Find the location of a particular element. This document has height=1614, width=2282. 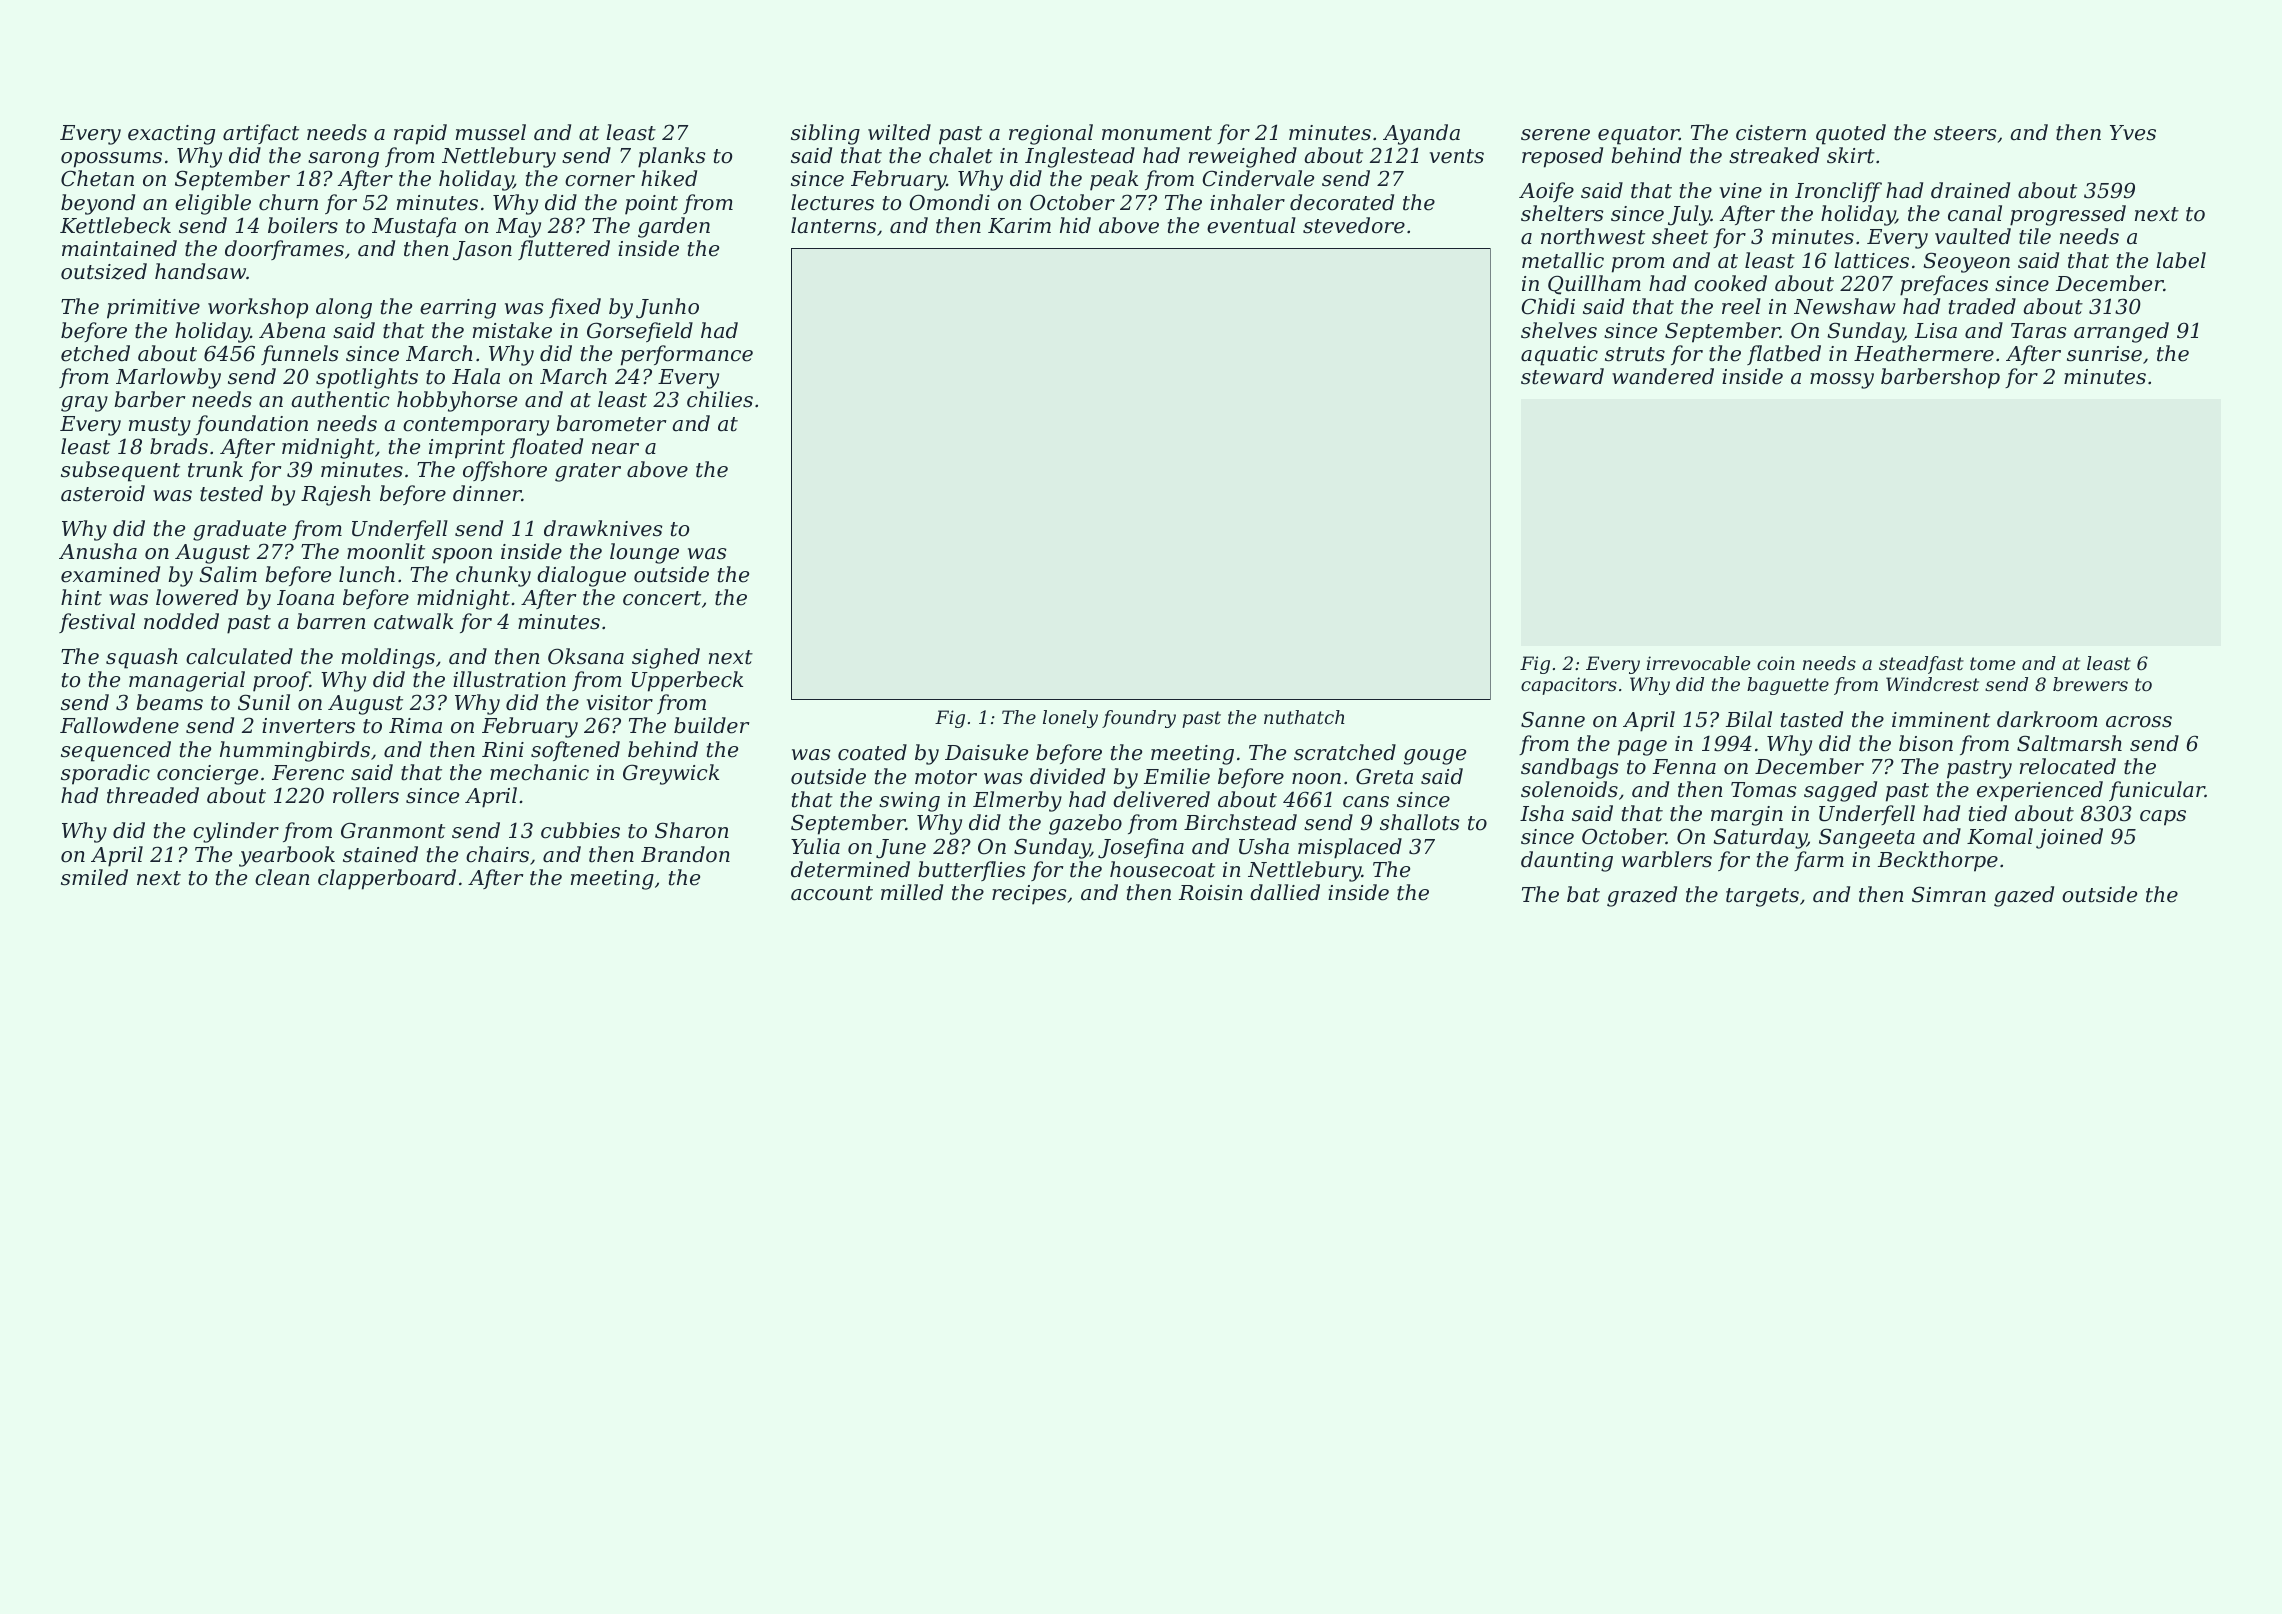

chunky is located at coordinates (493, 576).
